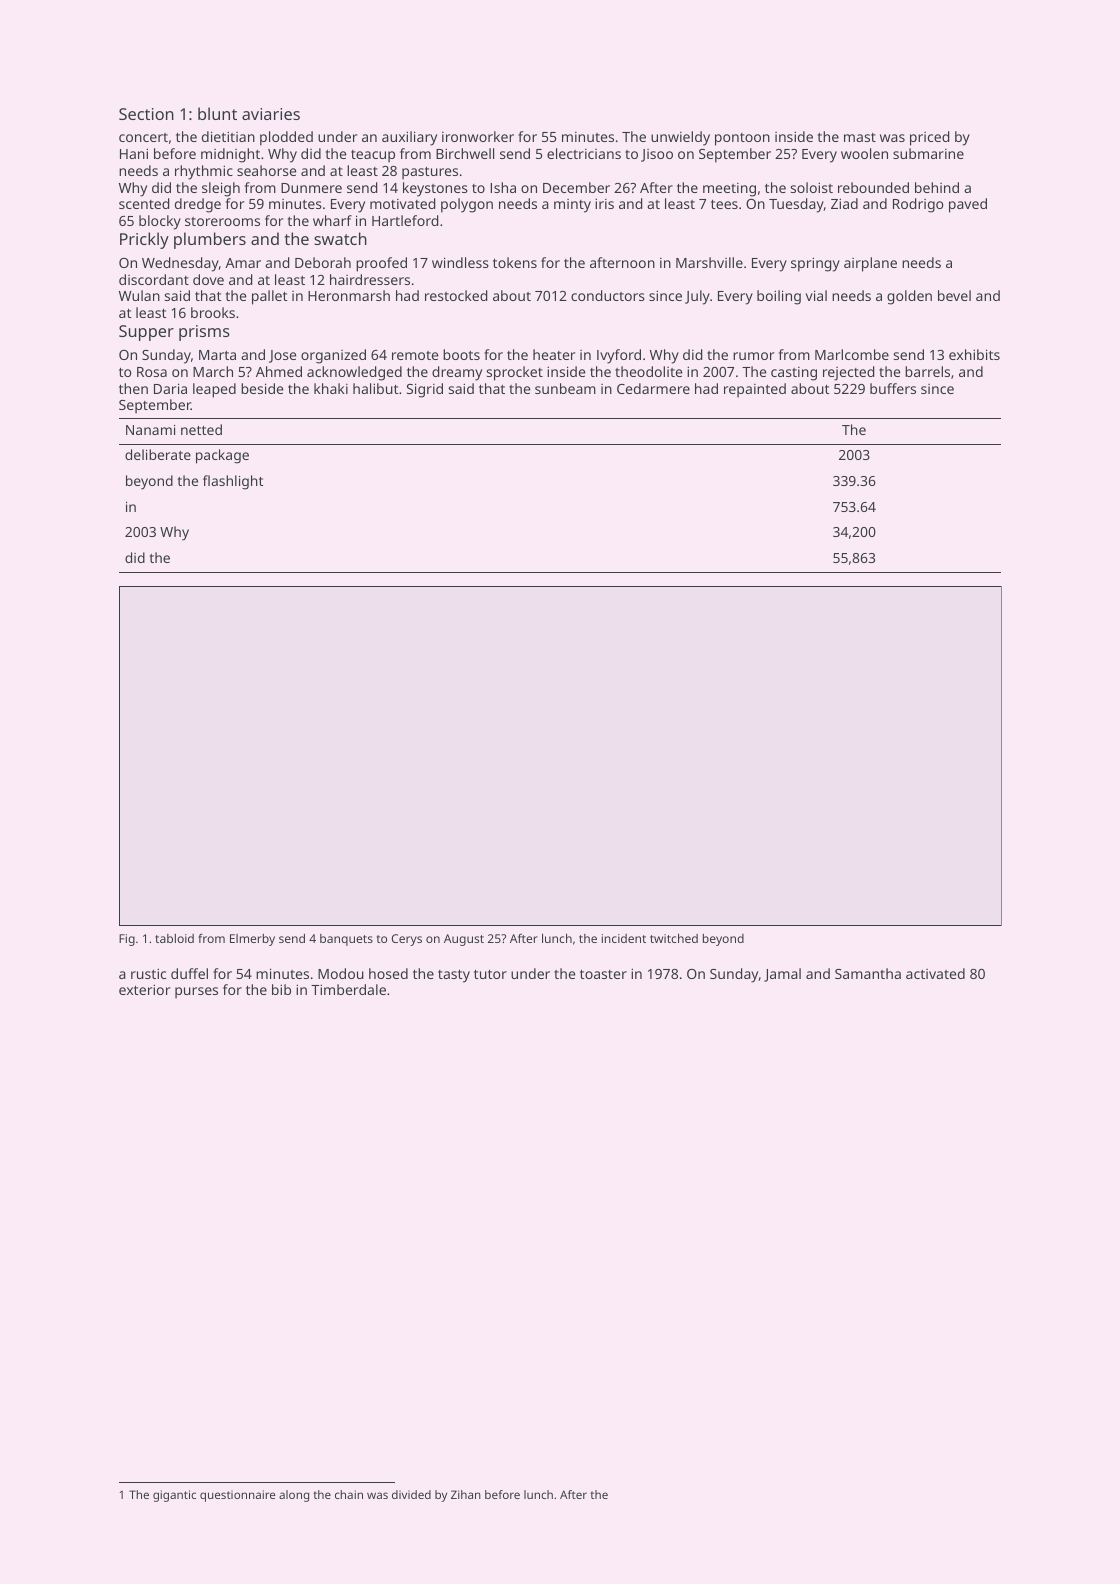 The image size is (1120, 1584). Describe the element at coordinates (868, 973) in the image. I see `Samantha` at that location.
